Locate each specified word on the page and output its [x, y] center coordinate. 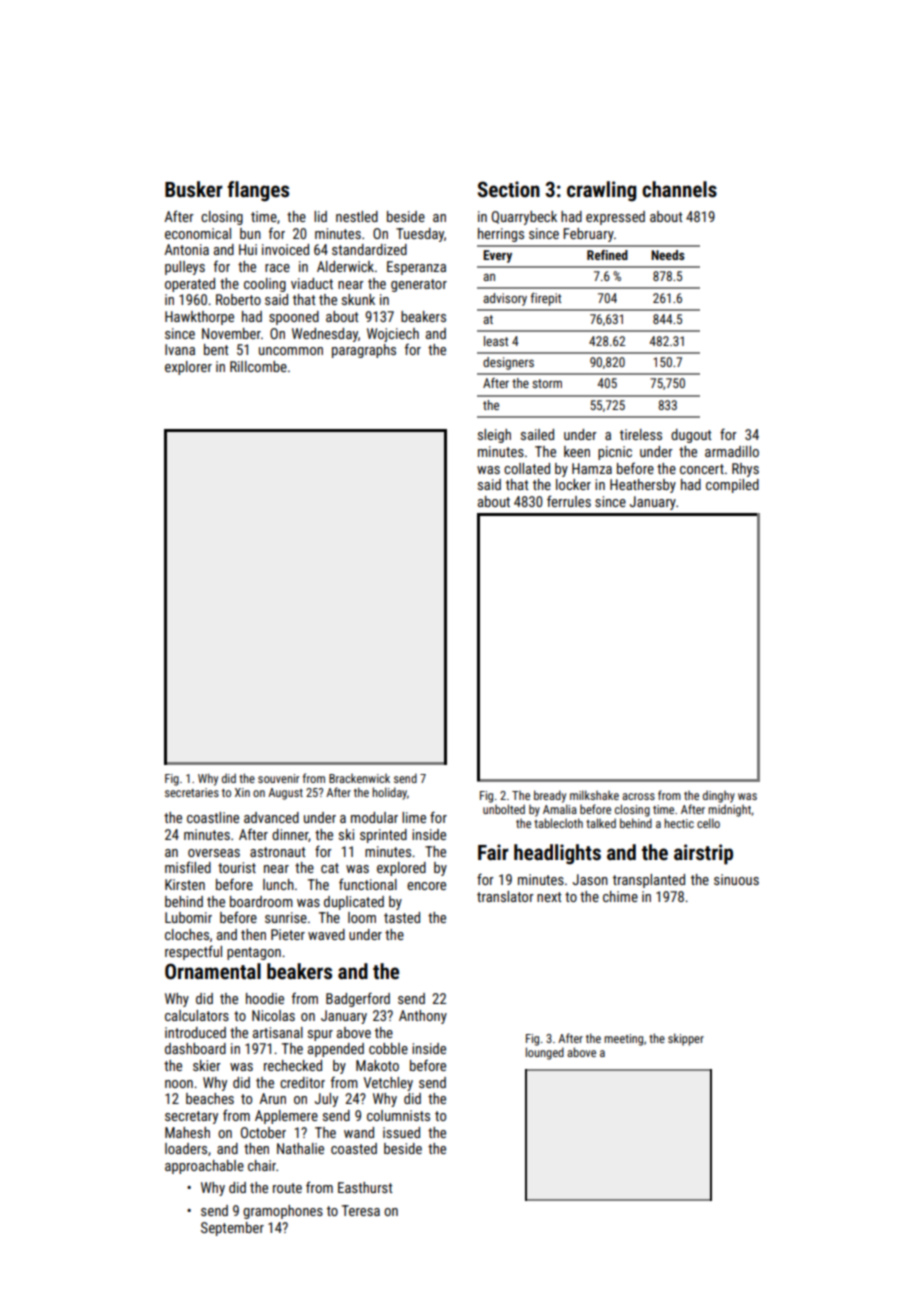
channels [679, 189]
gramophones [283, 1212]
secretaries [192, 792]
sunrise [286, 917]
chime [620, 896]
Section [509, 189]
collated [527, 468]
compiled [732, 486]
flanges [258, 191]
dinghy [719, 796]
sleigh [494, 436]
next [549, 897]
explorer [188, 368]
